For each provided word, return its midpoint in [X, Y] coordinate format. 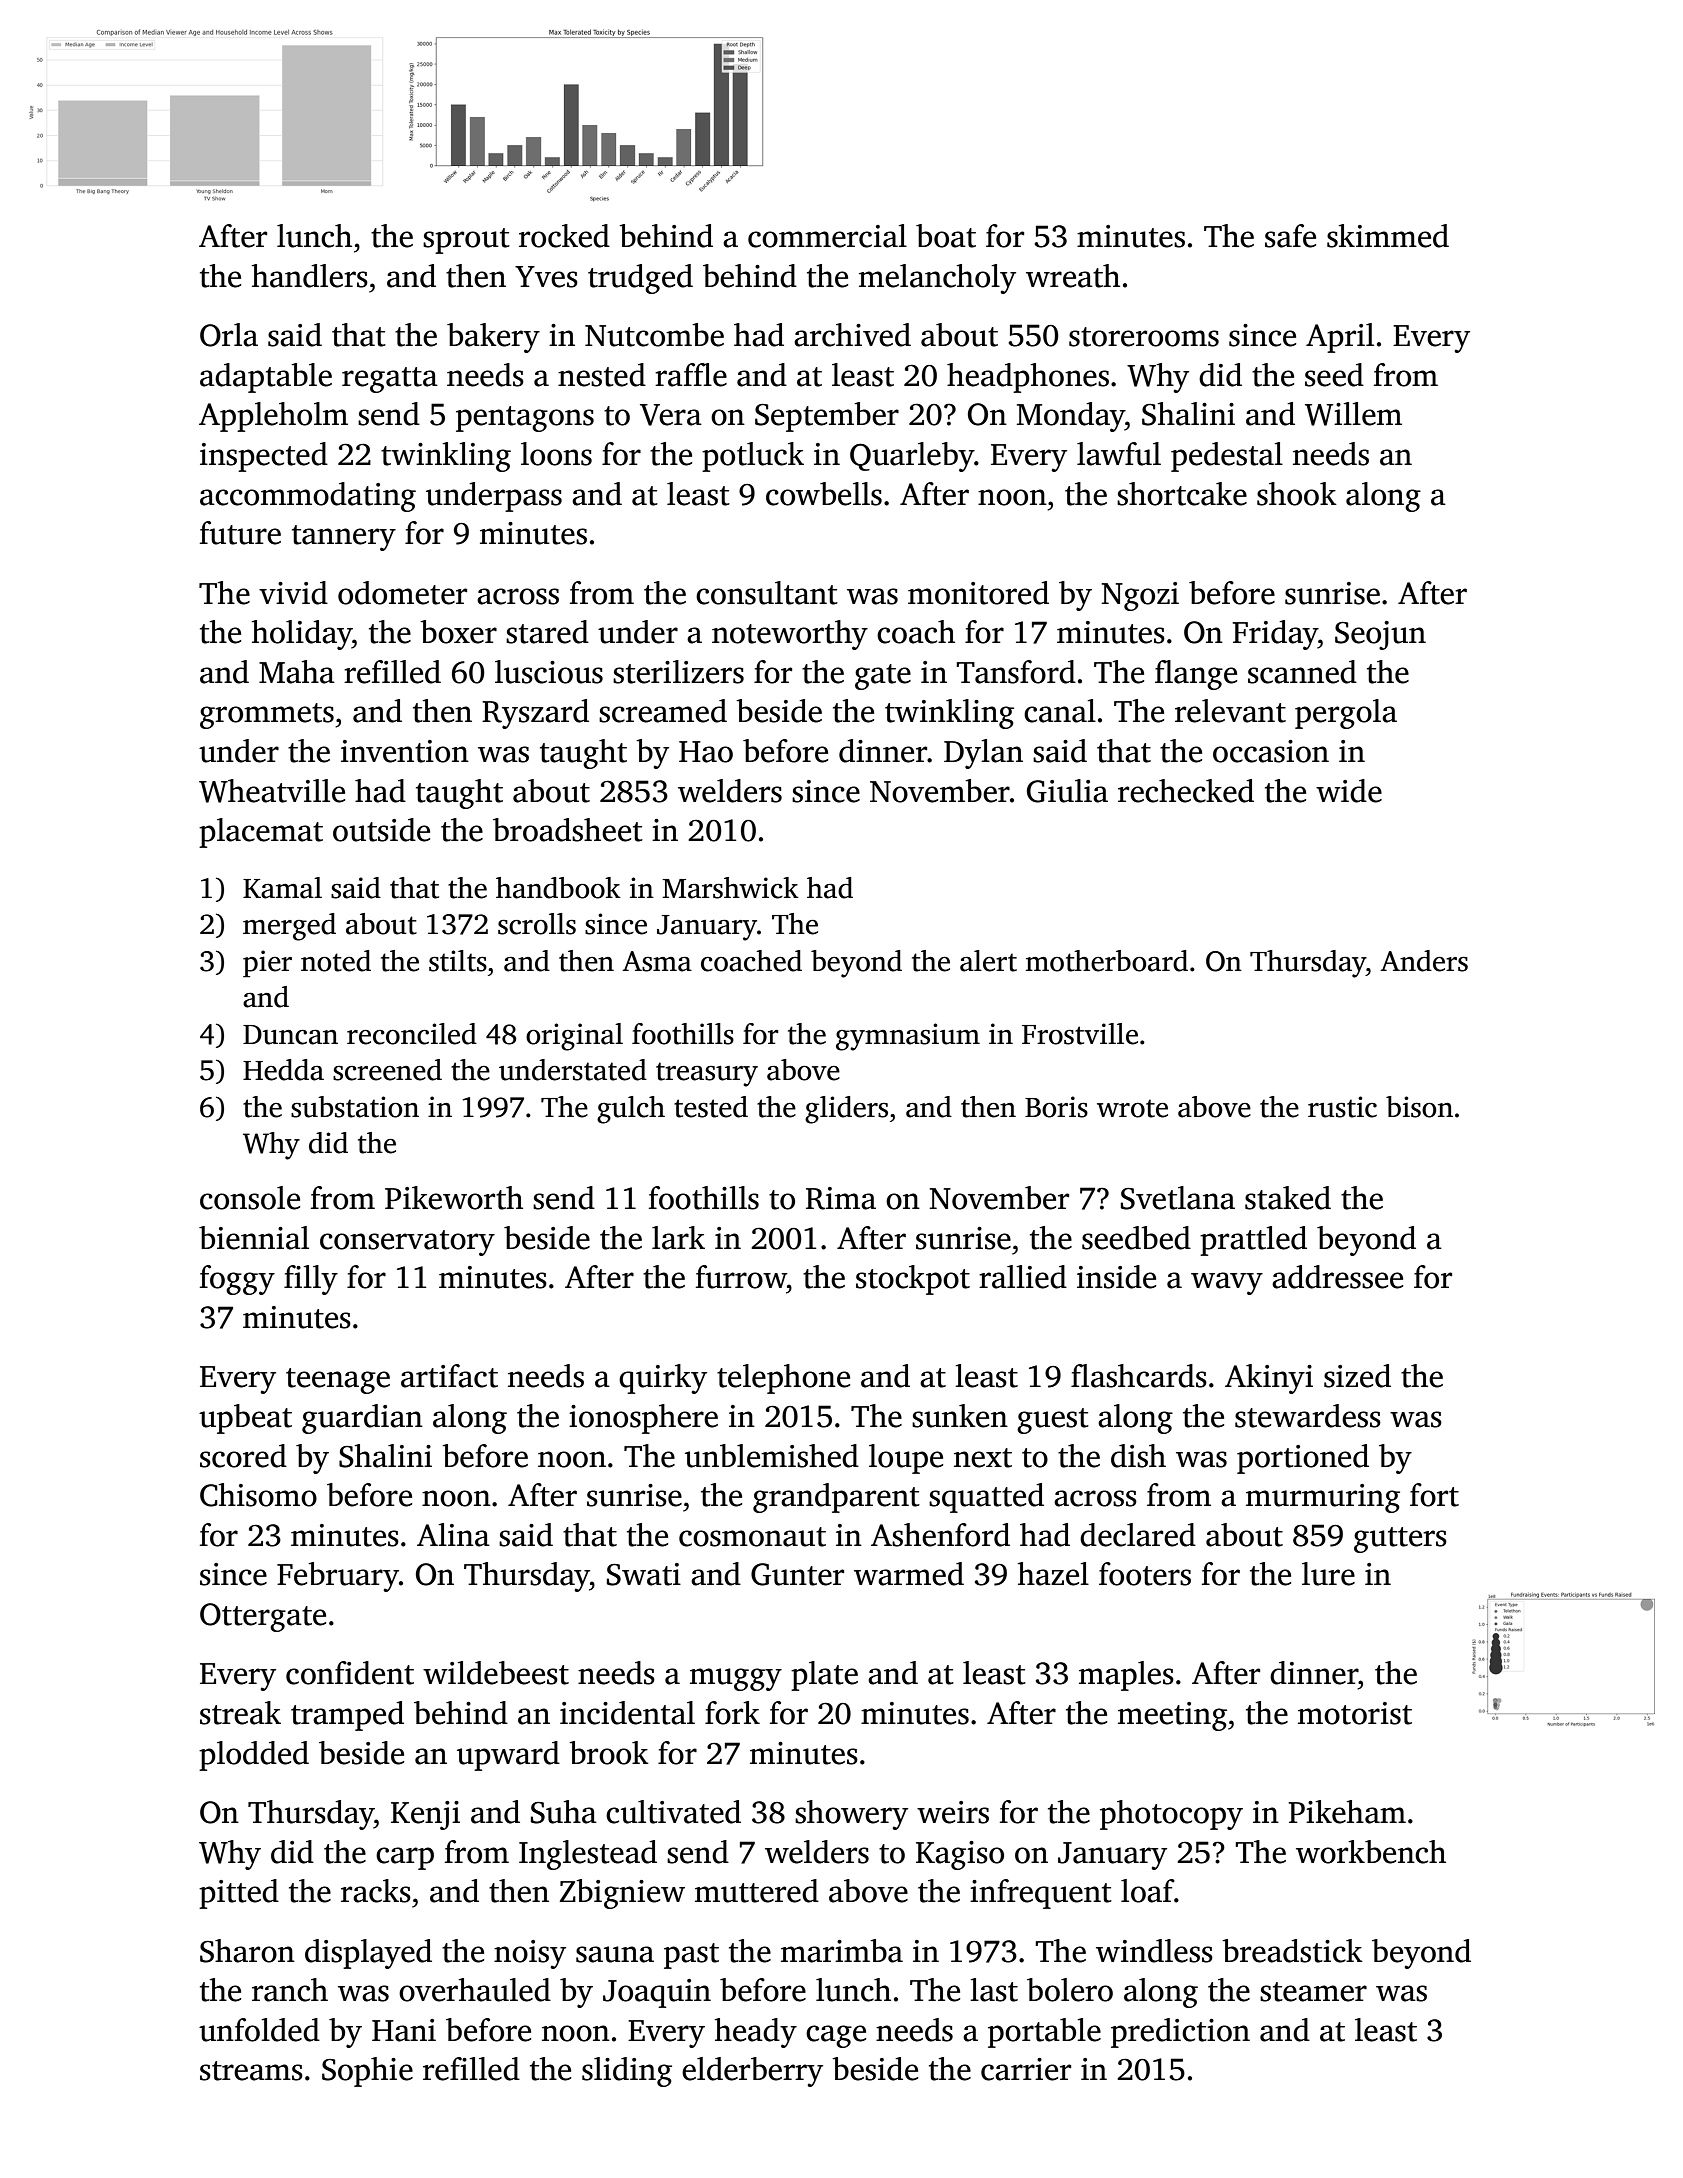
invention [405, 751]
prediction [1180, 2033]
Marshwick [730, 888]
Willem [1353, 414]
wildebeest [496, 1673]
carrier [1026, 2069]
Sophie [367, 2072]
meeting [1172, 1716]
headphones [1028, 378]
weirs [953, 1812]
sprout [466, 241]
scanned [1302, 672]
